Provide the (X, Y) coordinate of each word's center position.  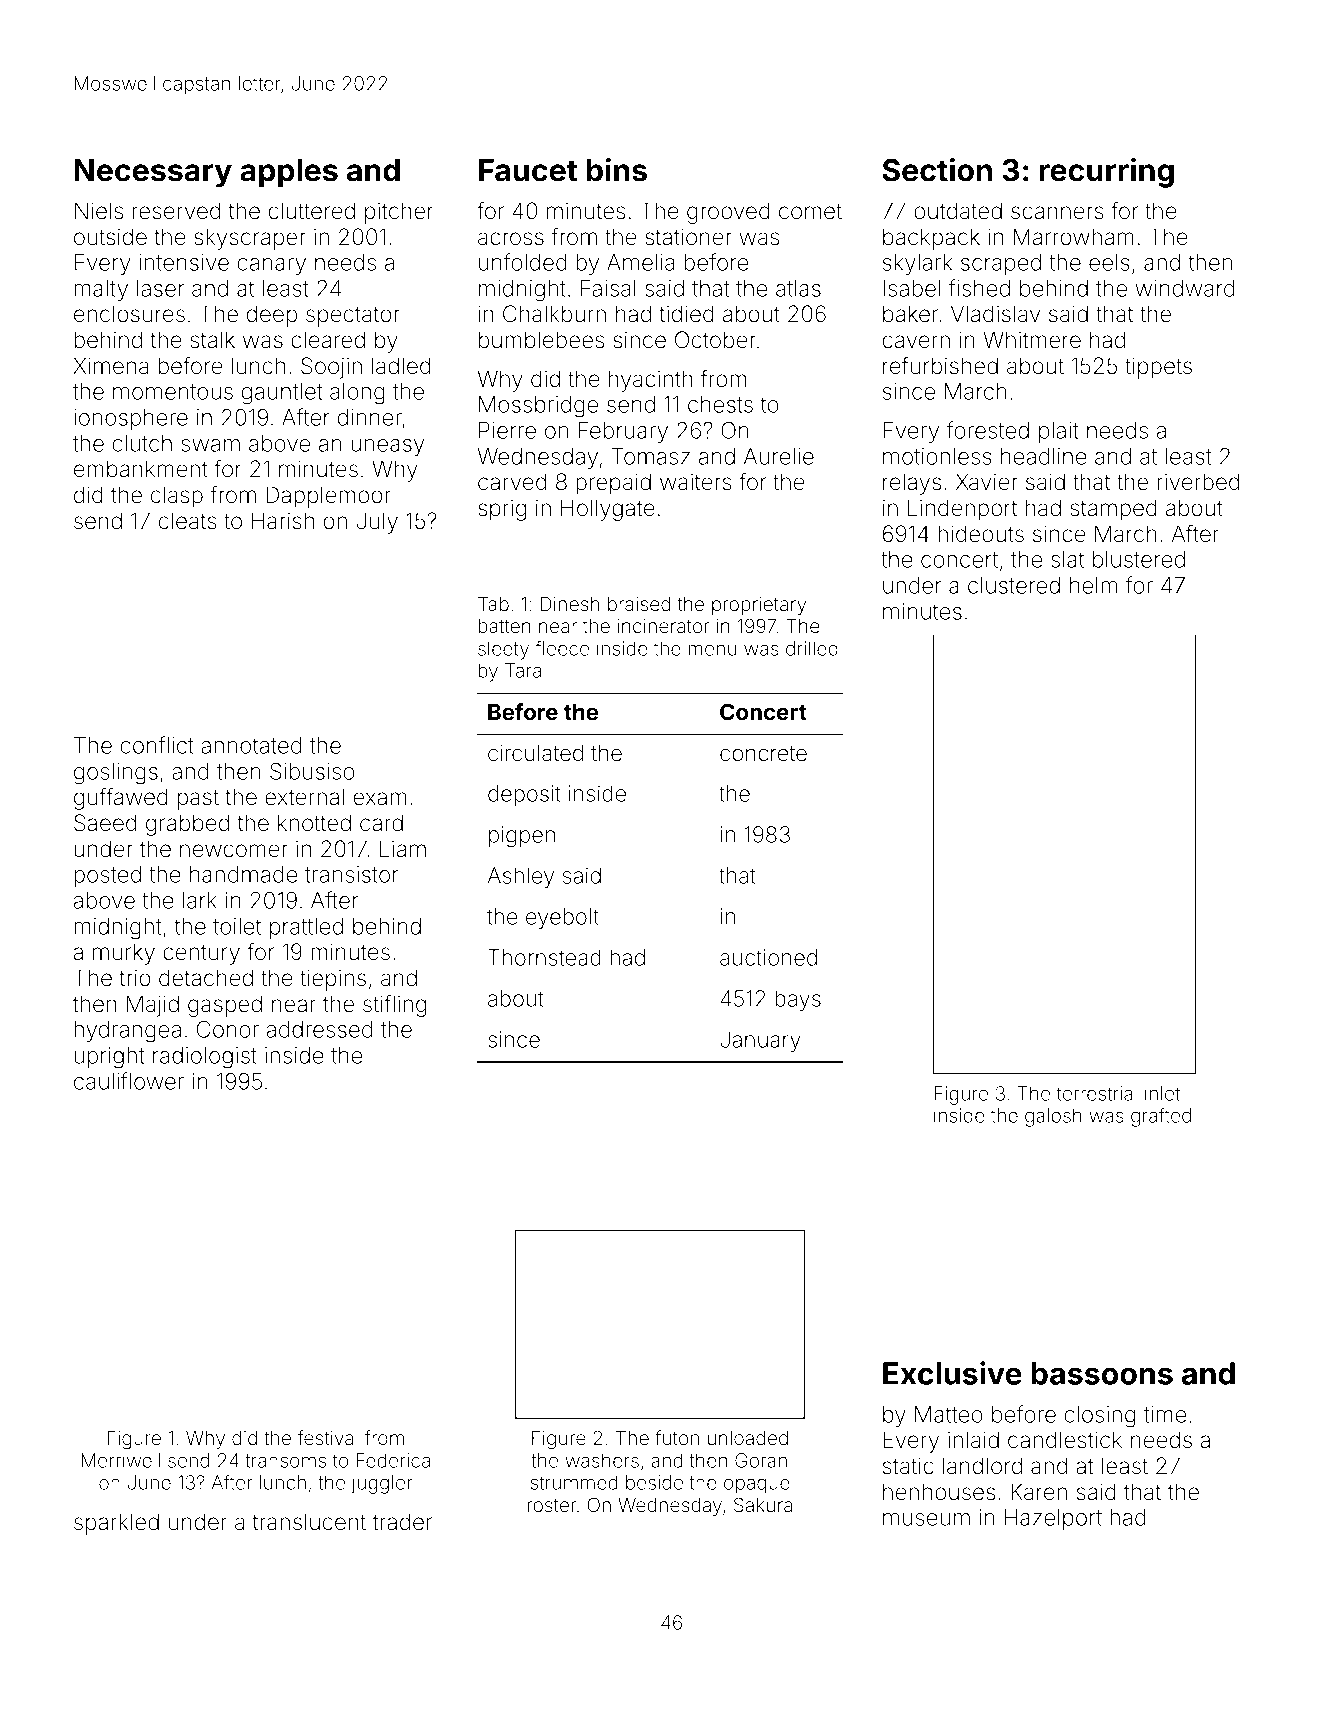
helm (1093, 585)
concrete (763, 754)
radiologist (205, 1058)
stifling (394, 1006)
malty (101, 290)
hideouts (981, 534)
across (511, 239)
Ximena (111, 366)
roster (552, 1505)
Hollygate (608, 510)
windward (1184, 288)
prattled (306, 928)
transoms (285, 1461)
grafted (1161, 1117)
